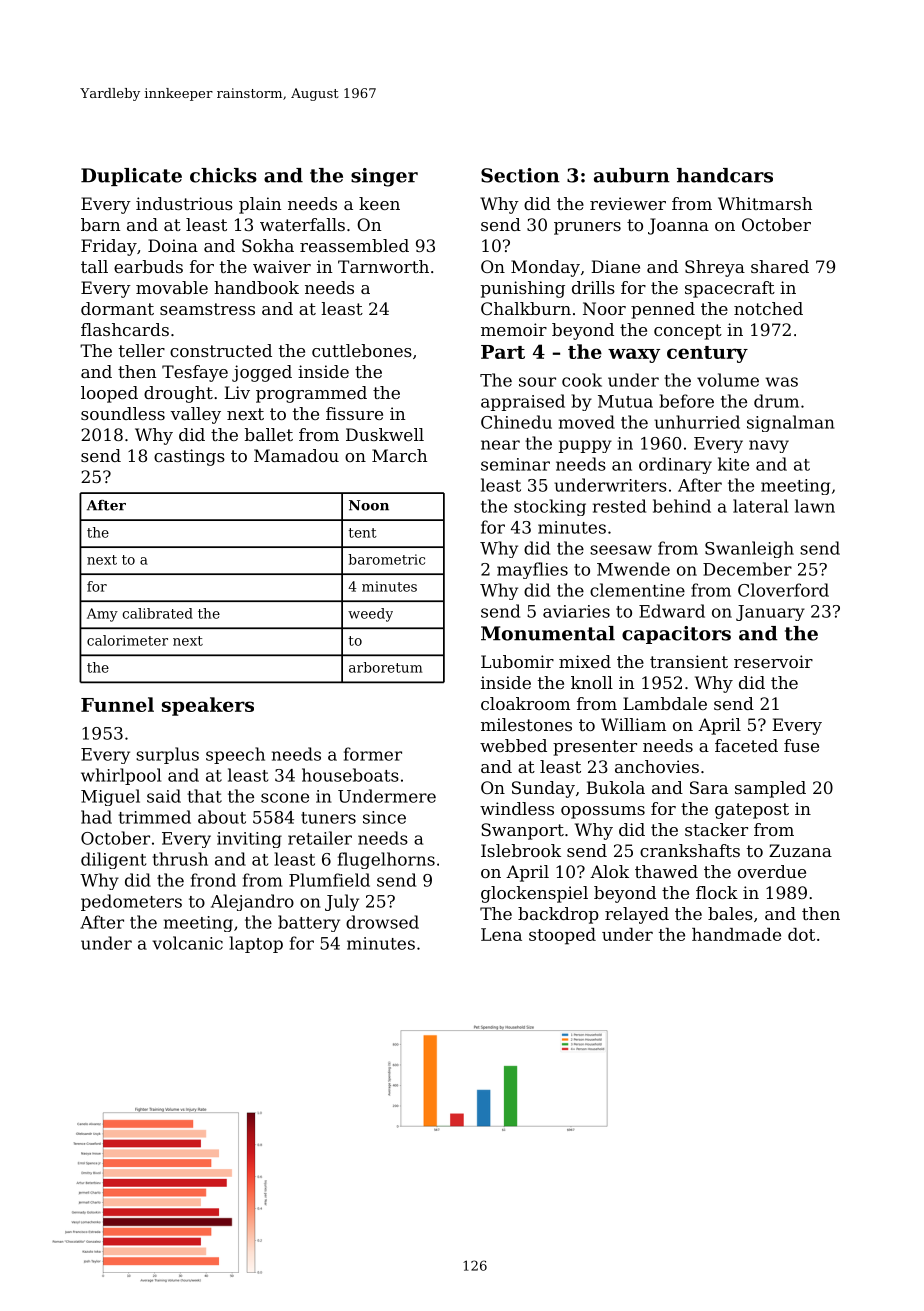 The height and width of the page is (1311, 924). I want to click on drowsed, so click(382, 922).
